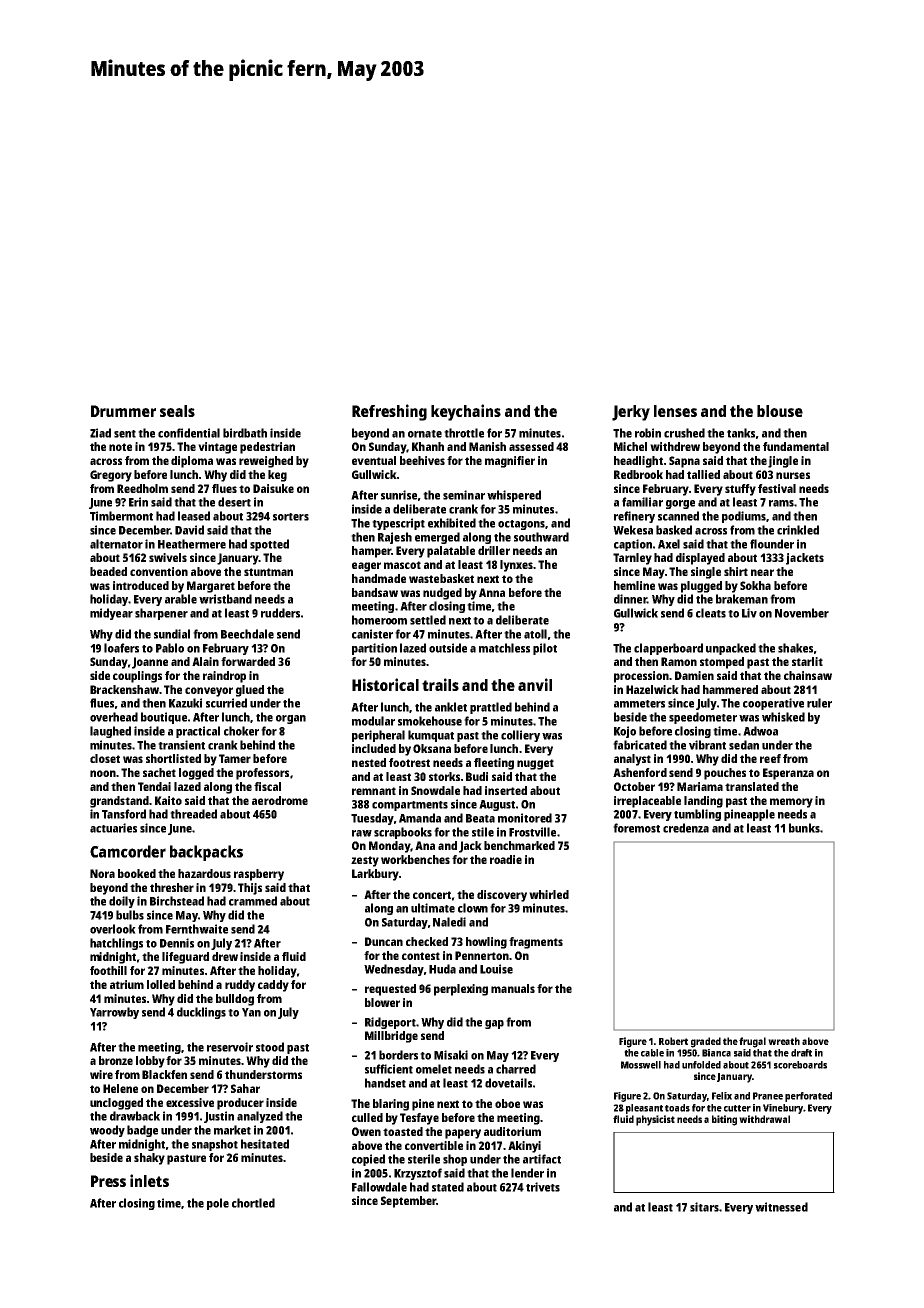 This screenshot has height=1308, width=924. What do you see at coordinates (253, 1203) in the screenshot?
I see `chortled` at bounding box center [253, 1203].
